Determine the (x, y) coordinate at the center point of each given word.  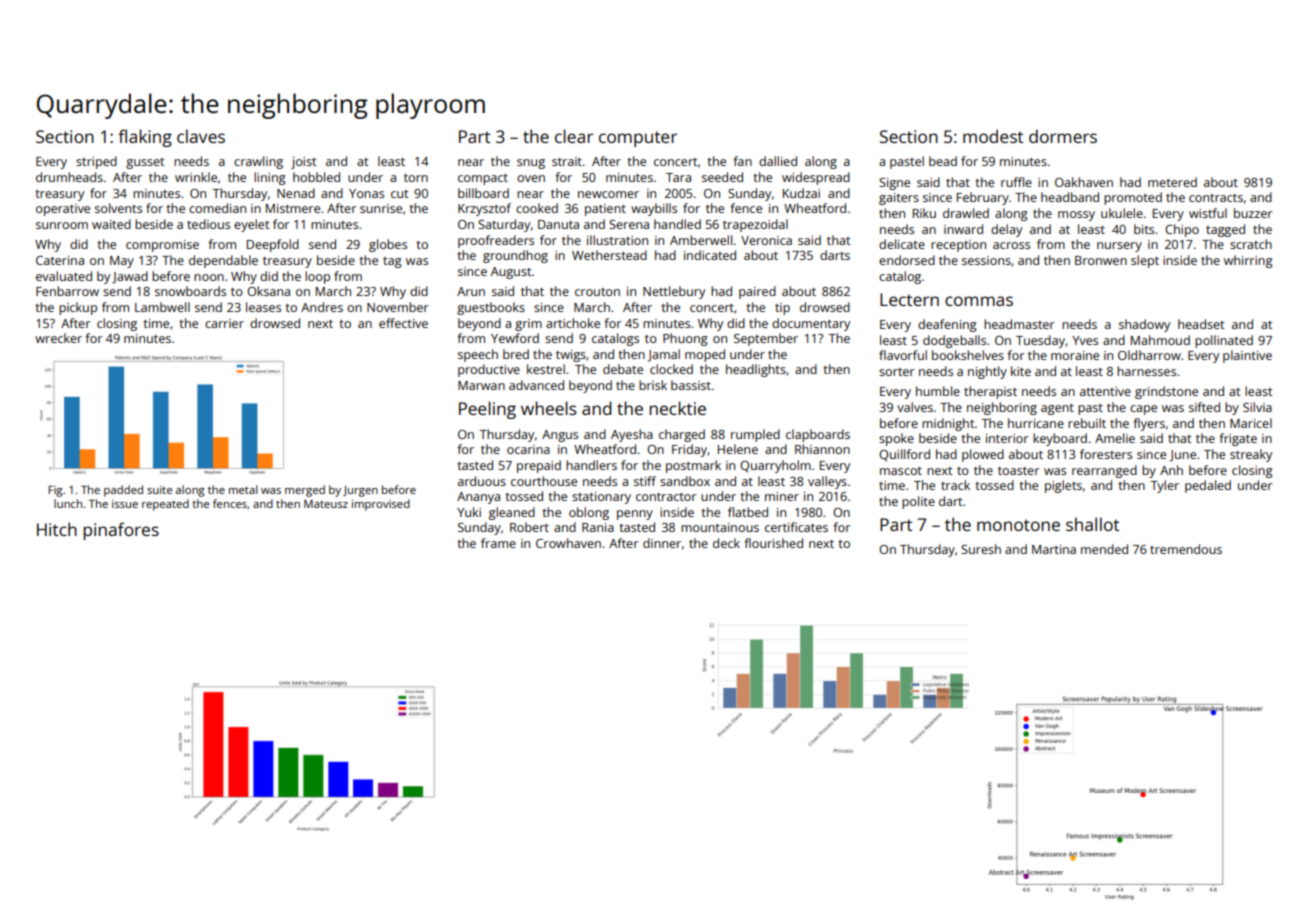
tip (782, 309)
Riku (924, 213)
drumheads (69, 177)
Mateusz (326, 504)
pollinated (1224, 341)
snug (531, 164)
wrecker (58, 338)
